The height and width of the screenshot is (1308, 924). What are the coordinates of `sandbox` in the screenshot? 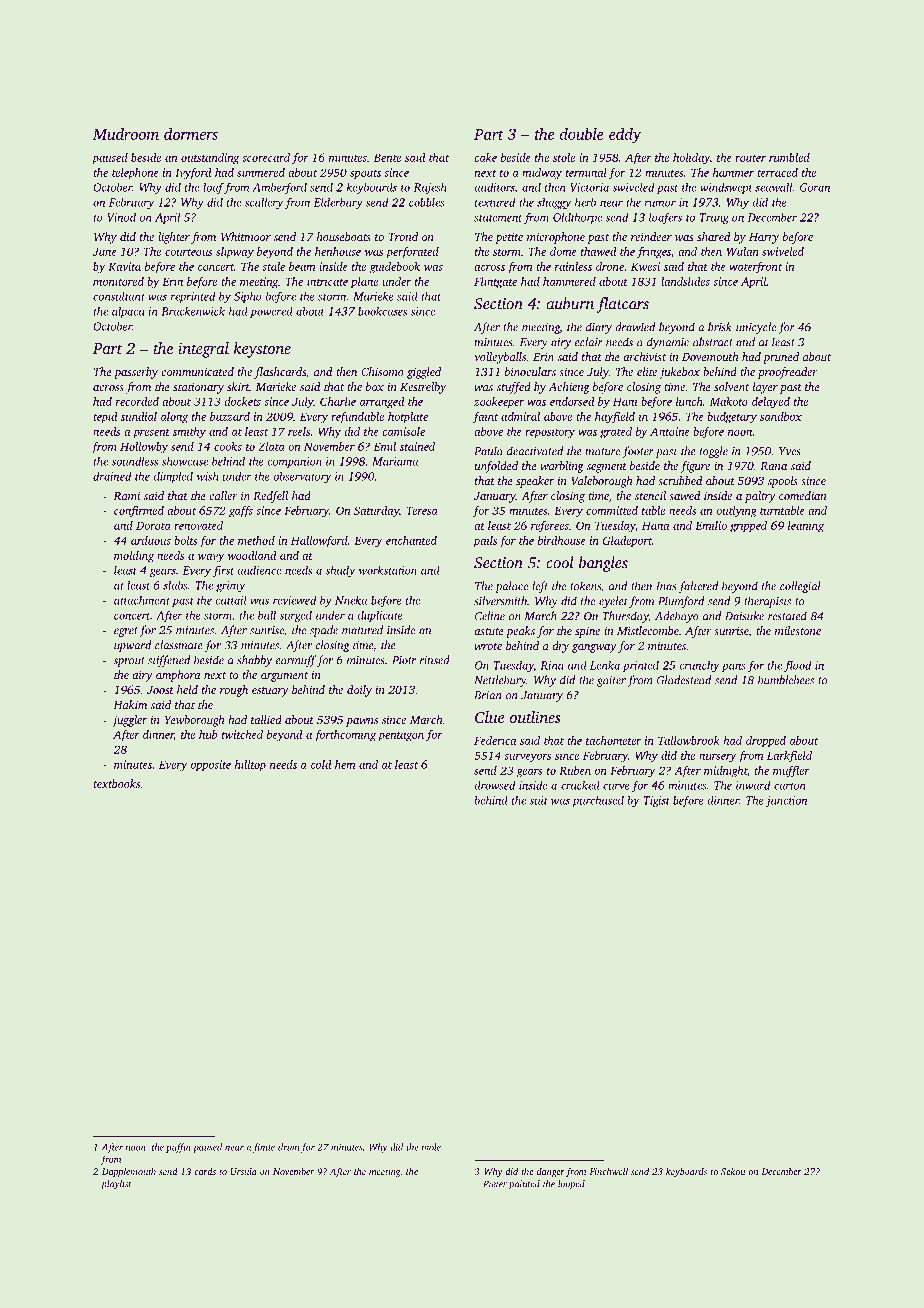 It's located at (781, 416).
